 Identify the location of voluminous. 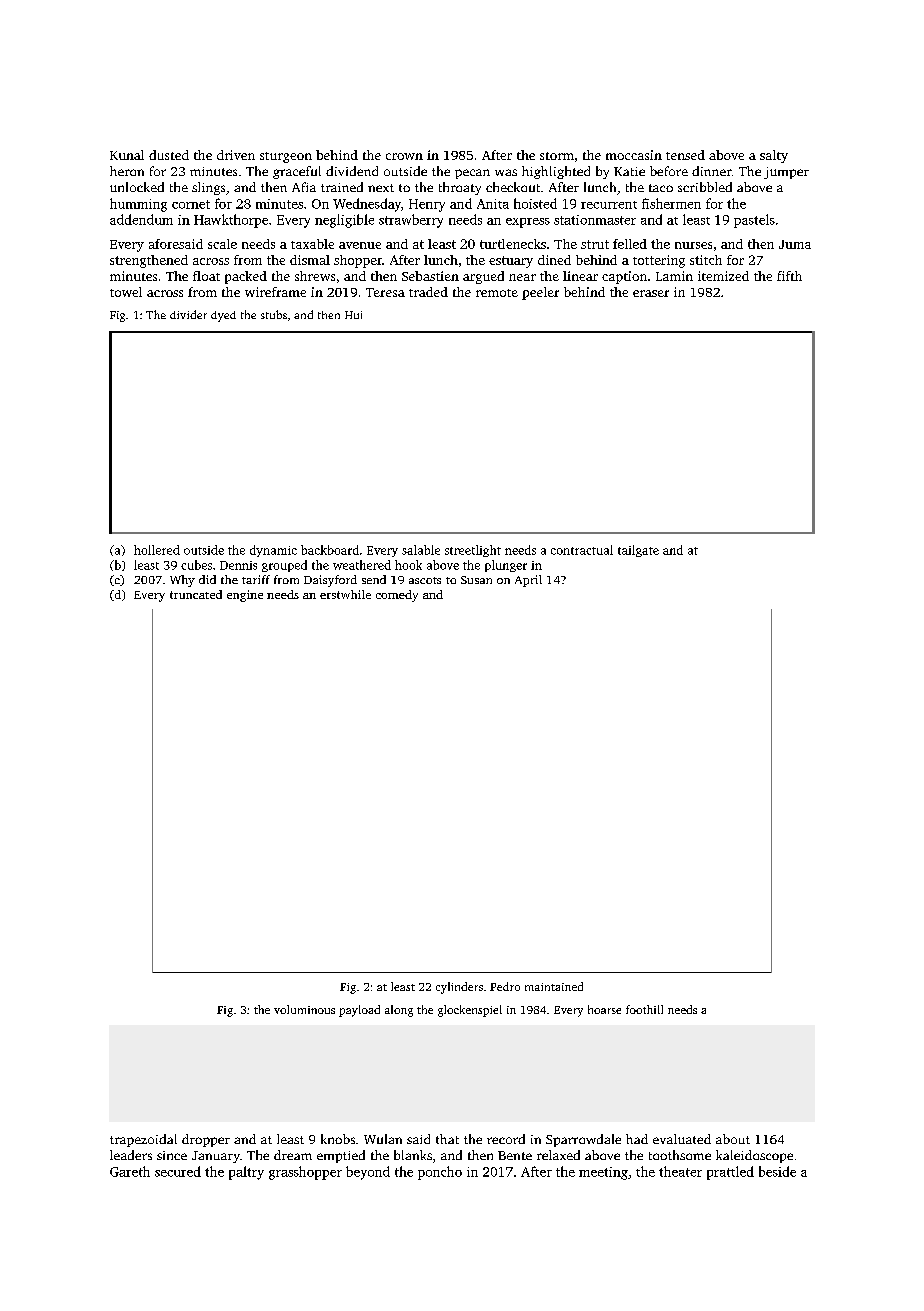
(304, 1009).
